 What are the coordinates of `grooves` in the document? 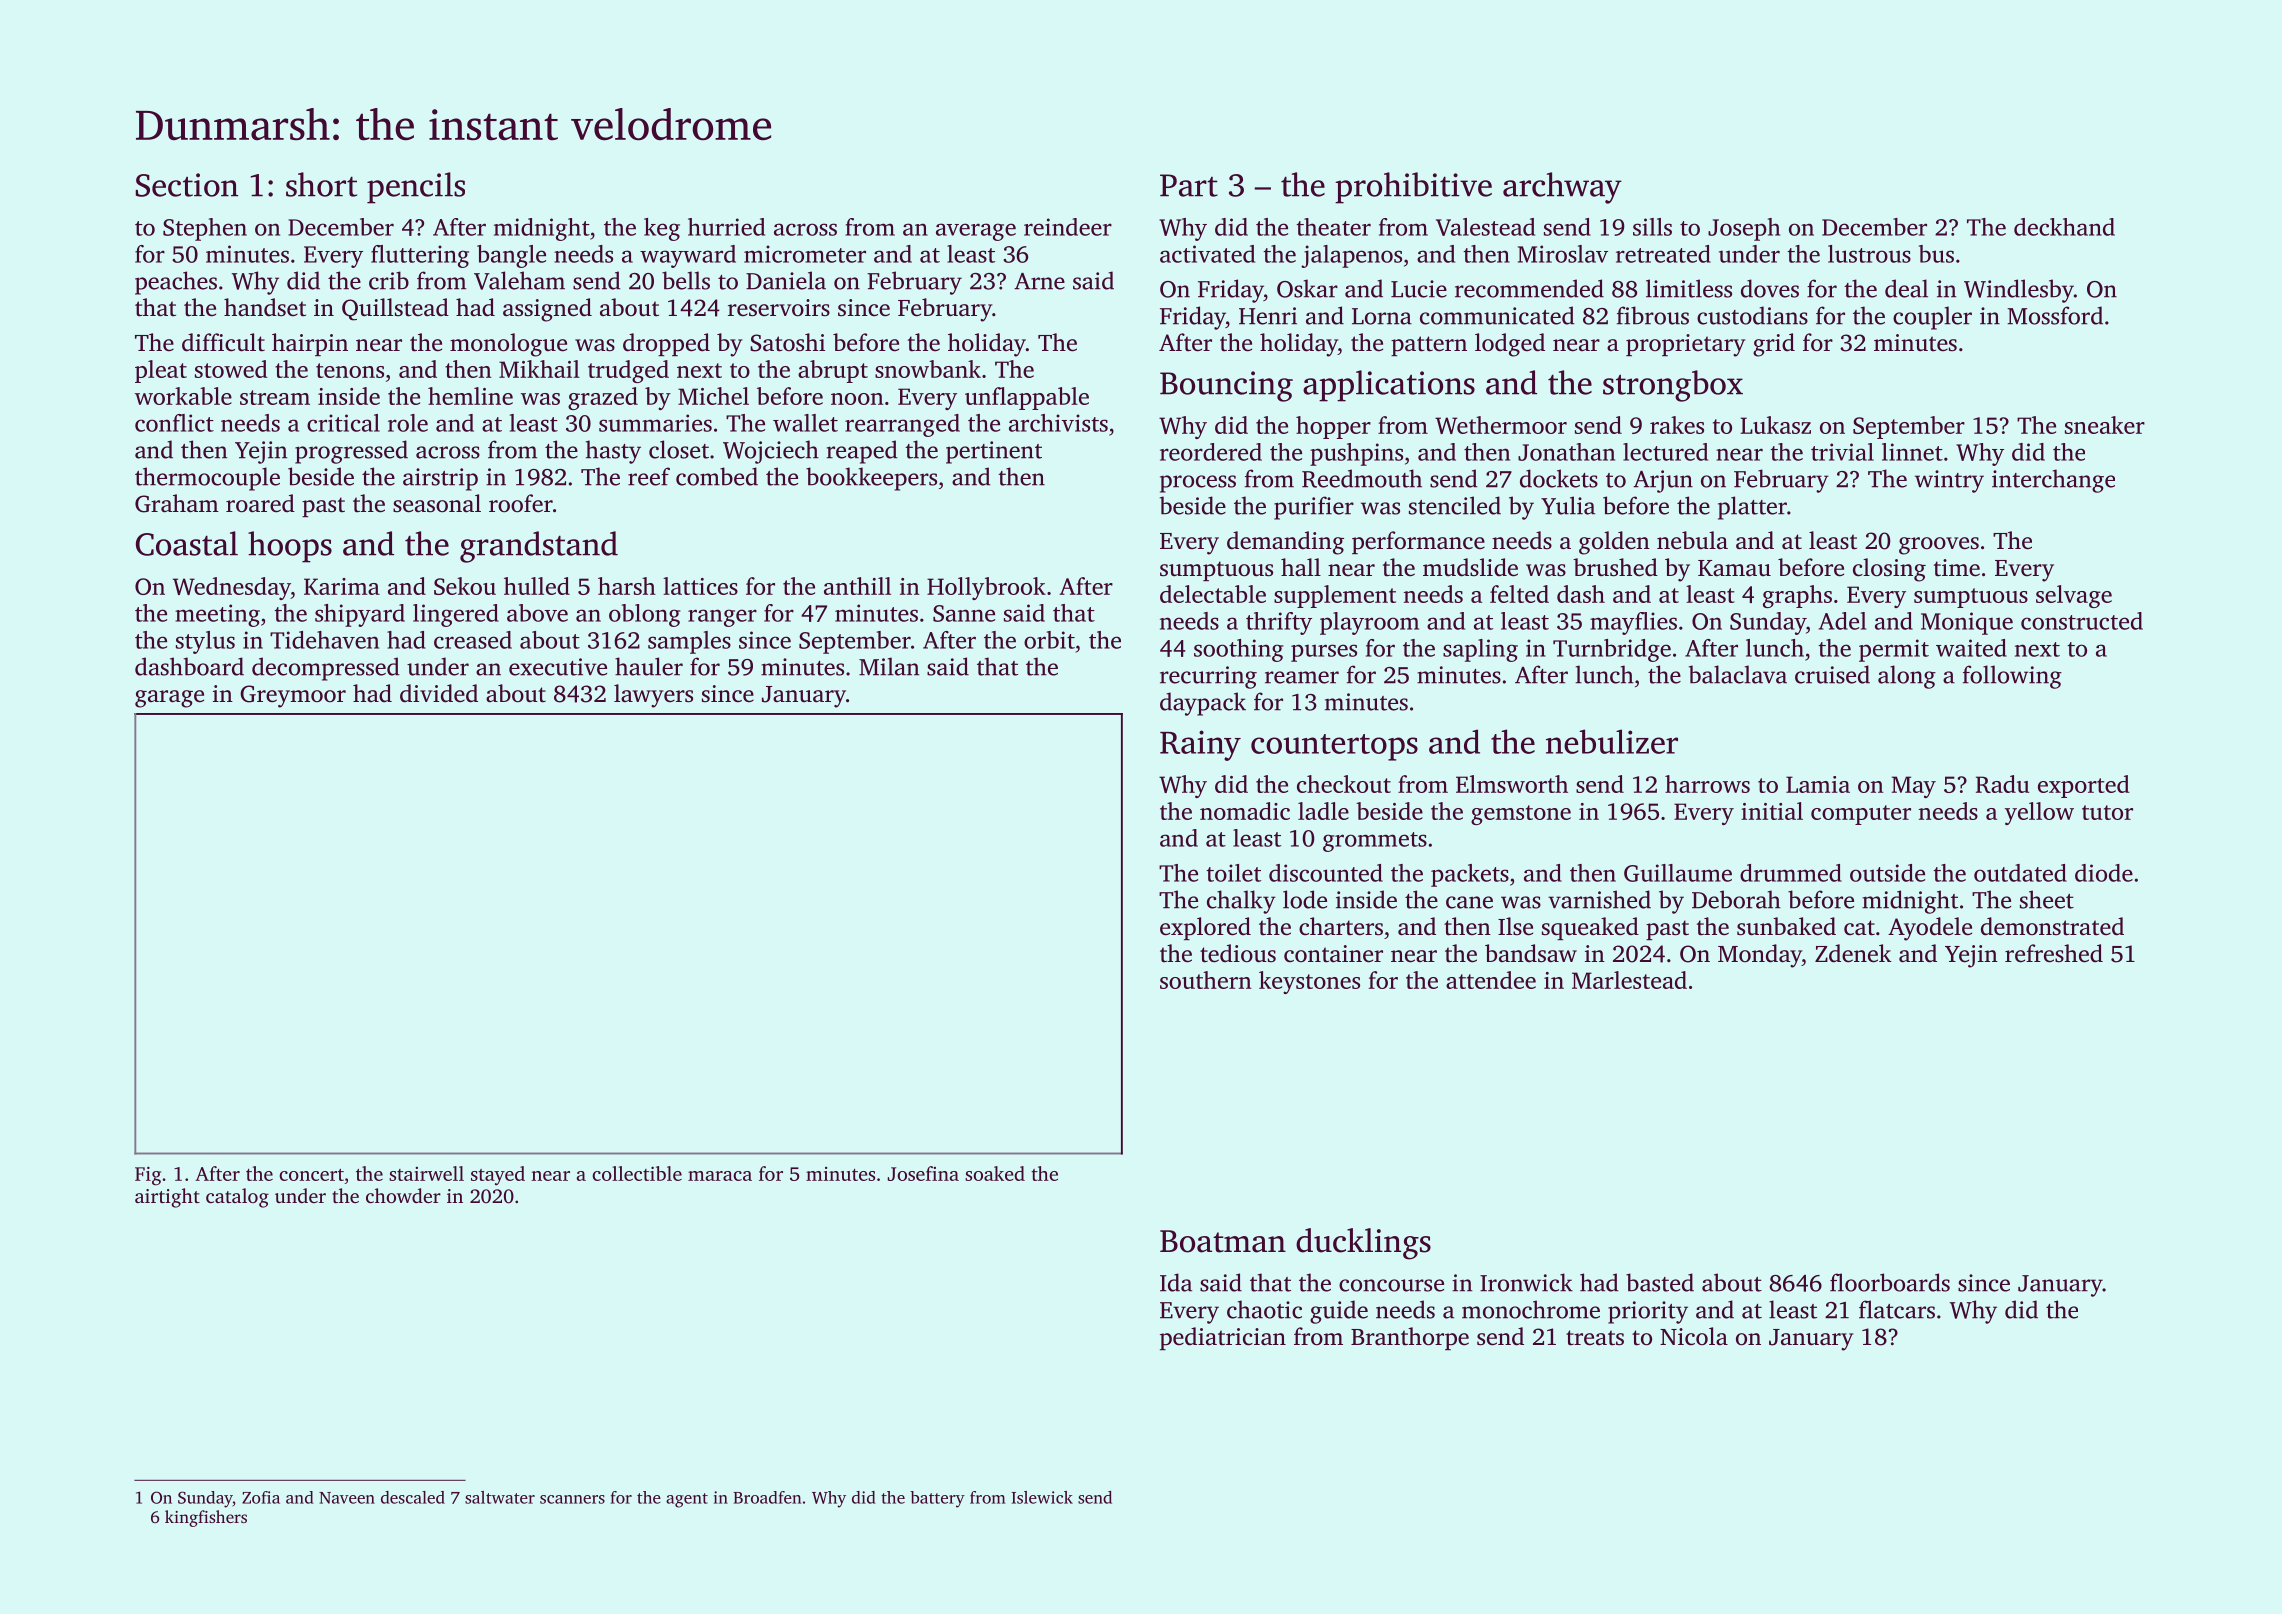 It's located at (1939, 546).
